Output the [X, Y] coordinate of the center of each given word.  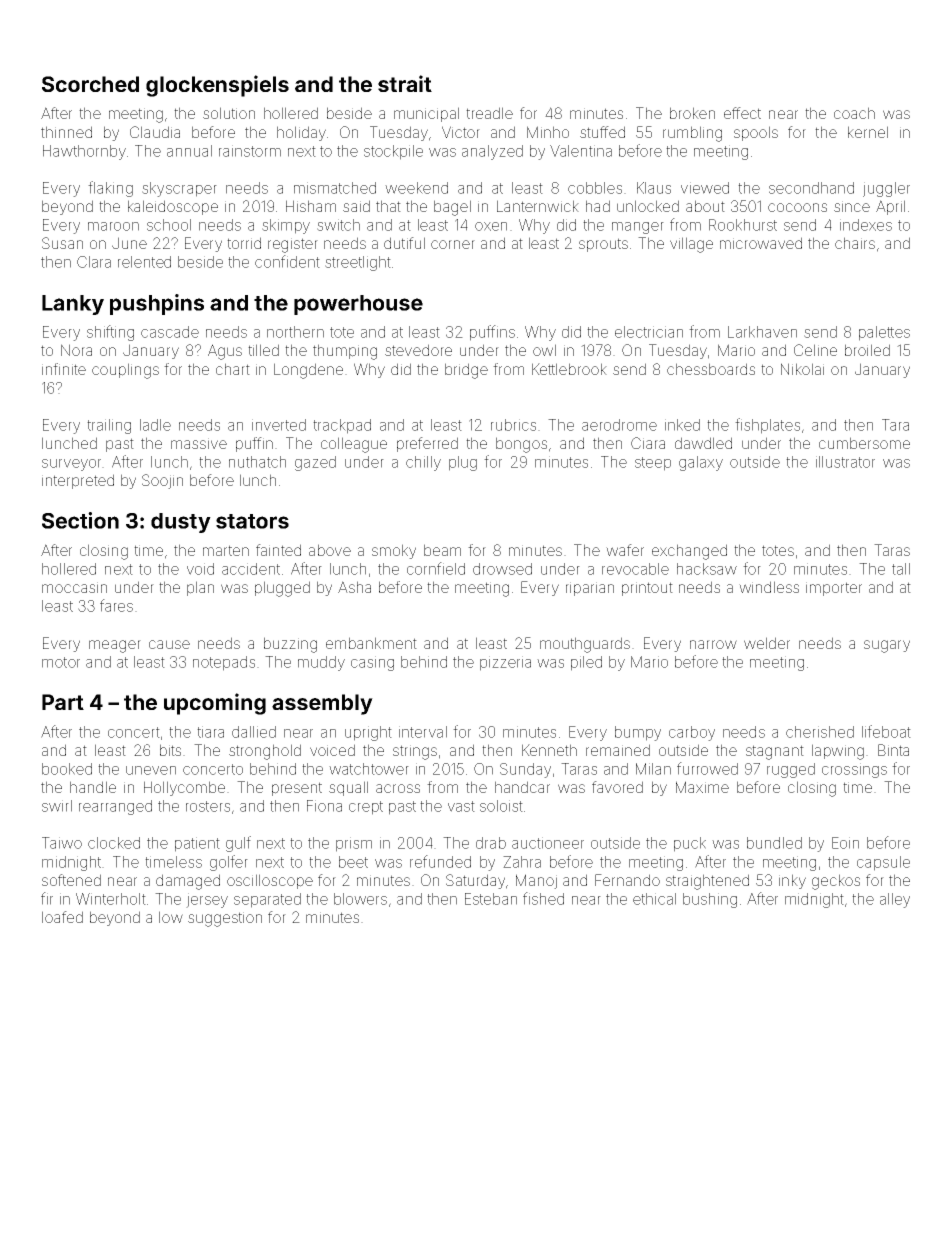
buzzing [290, 645]
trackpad [342, 426]
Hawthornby [84, 152]
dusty [181, 523]
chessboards [711, 369]
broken [692, 113]
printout [647, 589]
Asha [354, 587]
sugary [887, 646]
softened [71, 880]
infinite [64, 369]
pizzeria [505, 663]
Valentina [581, 151]
